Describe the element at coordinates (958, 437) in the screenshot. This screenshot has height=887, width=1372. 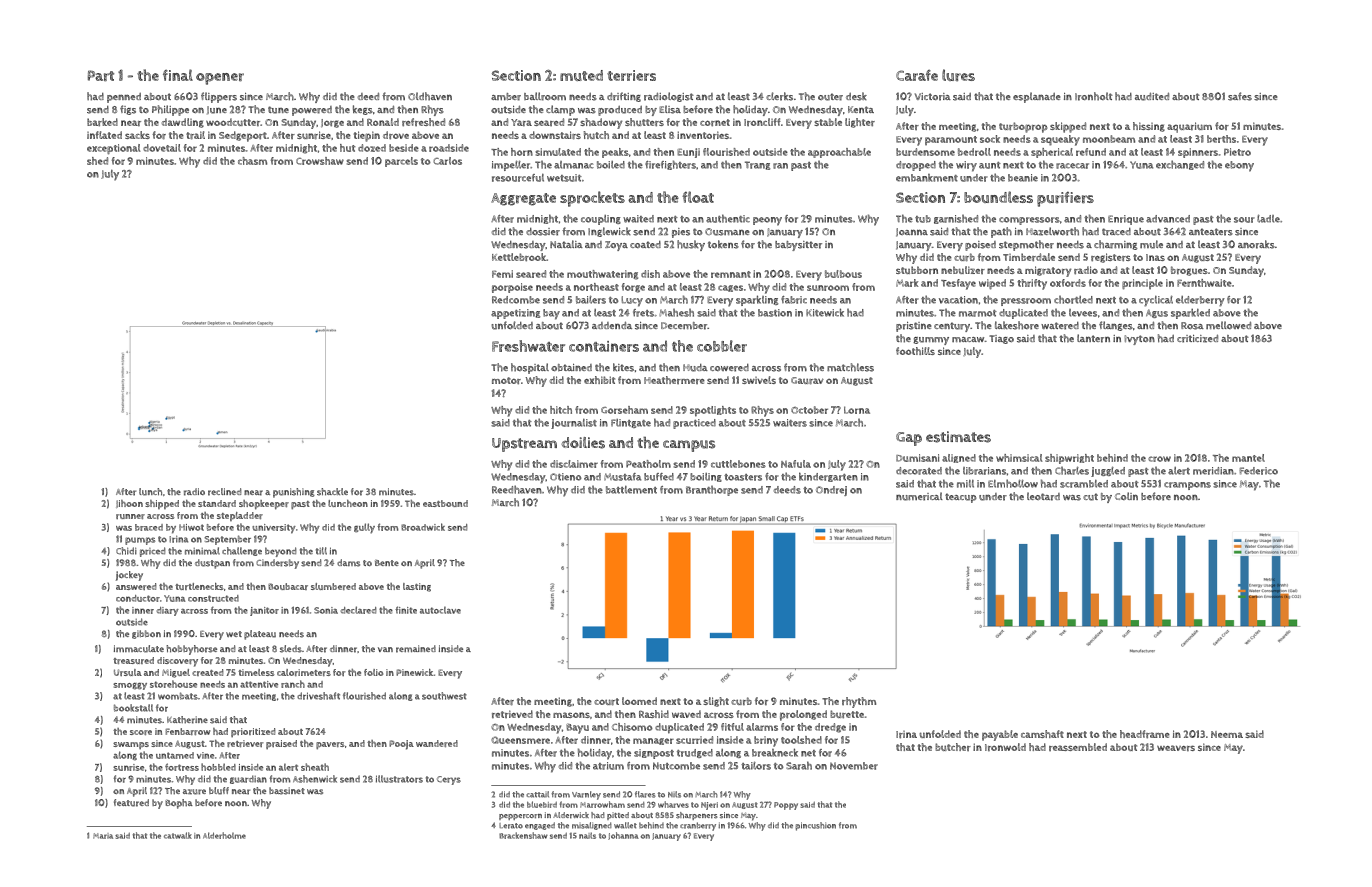
I see `estimates` at that location.
